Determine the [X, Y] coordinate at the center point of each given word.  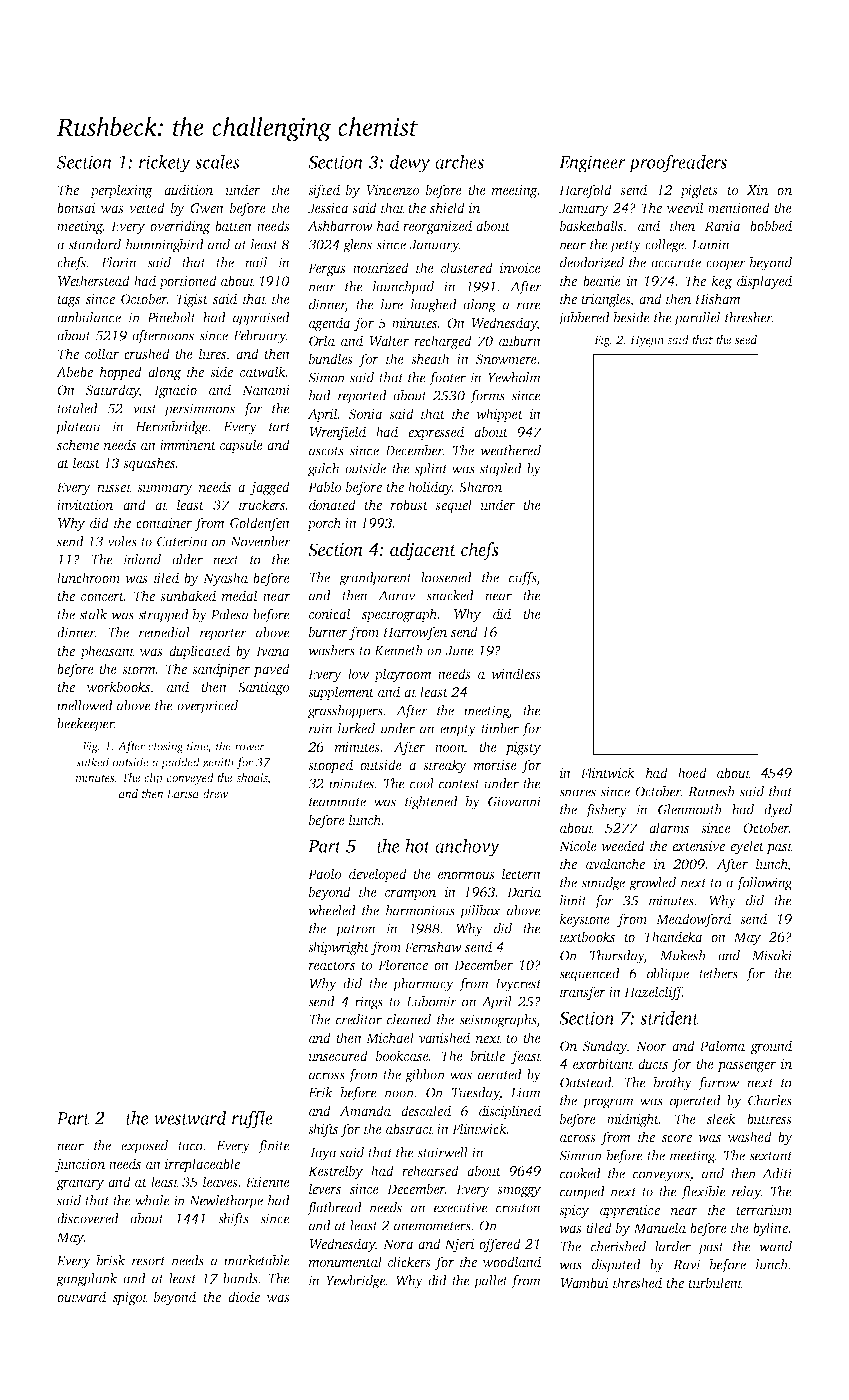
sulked [92, 762]
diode [244, 1296]
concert [102, 596]
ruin [321, 728]
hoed [692, 772]
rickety [165, 164]
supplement [341, 693]
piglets [699, 191]
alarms [669, 827]
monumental [345, 1261]
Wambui [584, 1282]
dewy [410, 164]
